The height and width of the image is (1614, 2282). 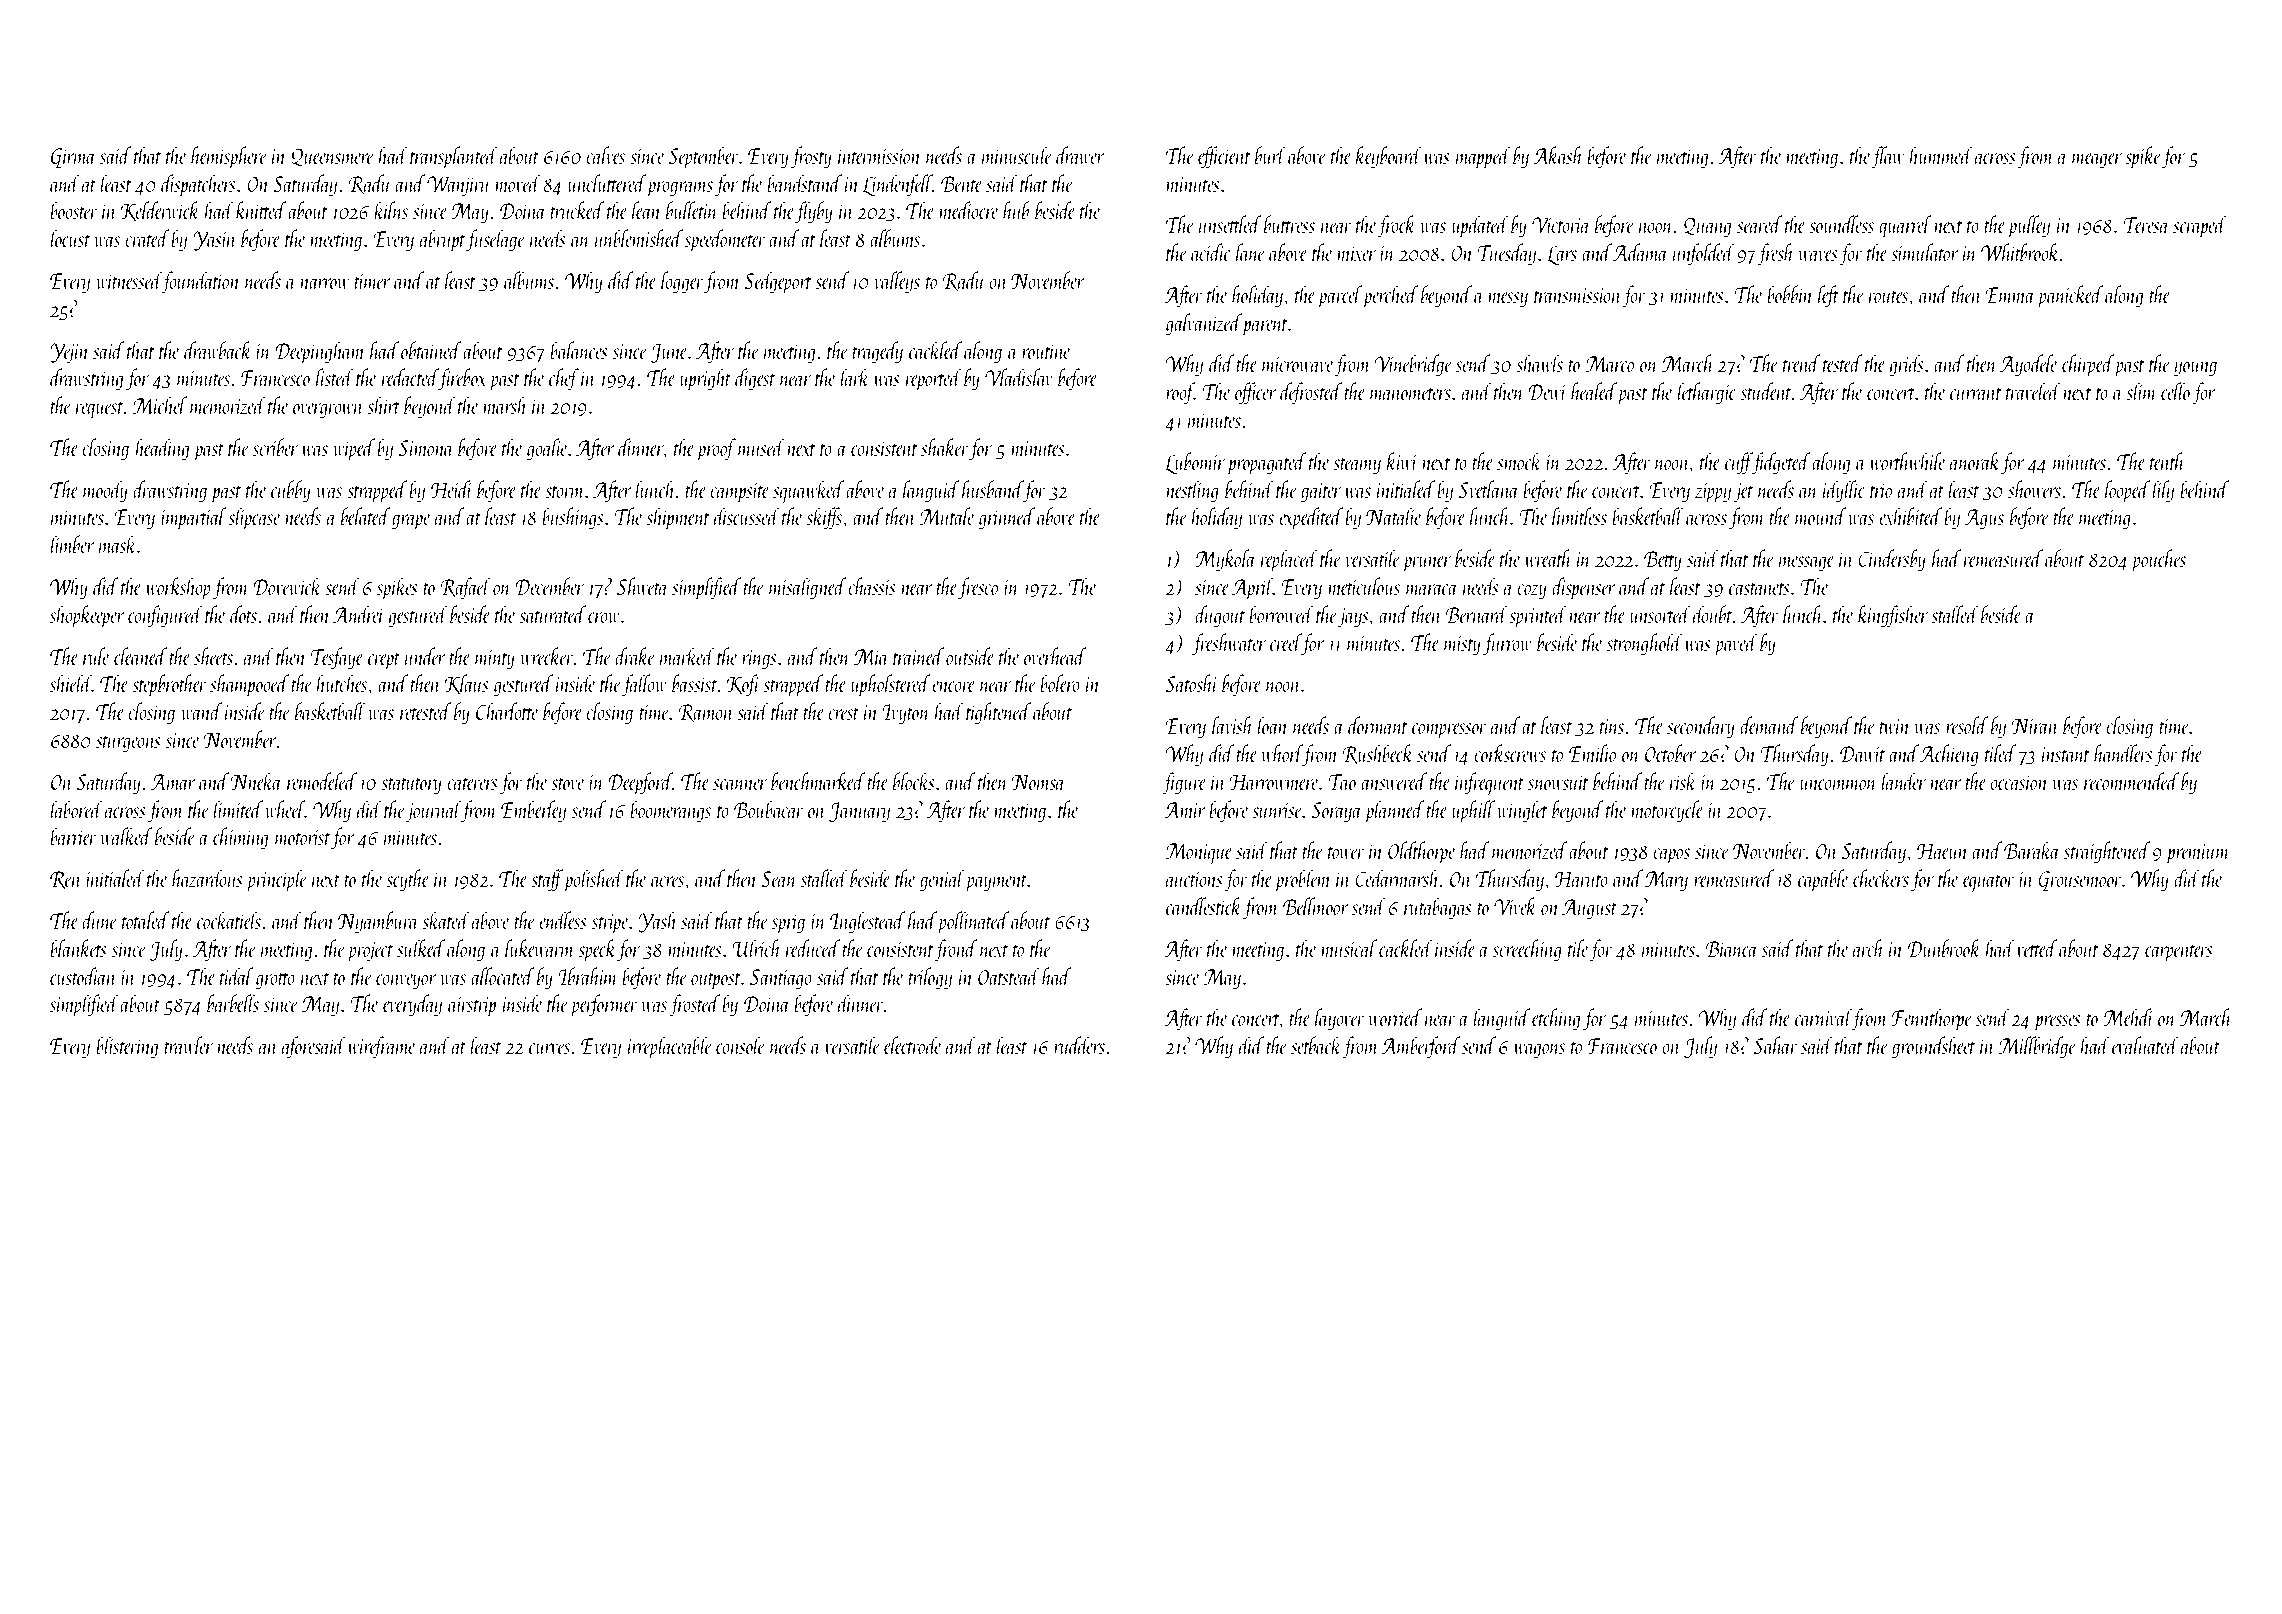 What do you see at coordinates (459, 186) in the image?
I see `Wanjiru` at bounding box center [459, 186].
